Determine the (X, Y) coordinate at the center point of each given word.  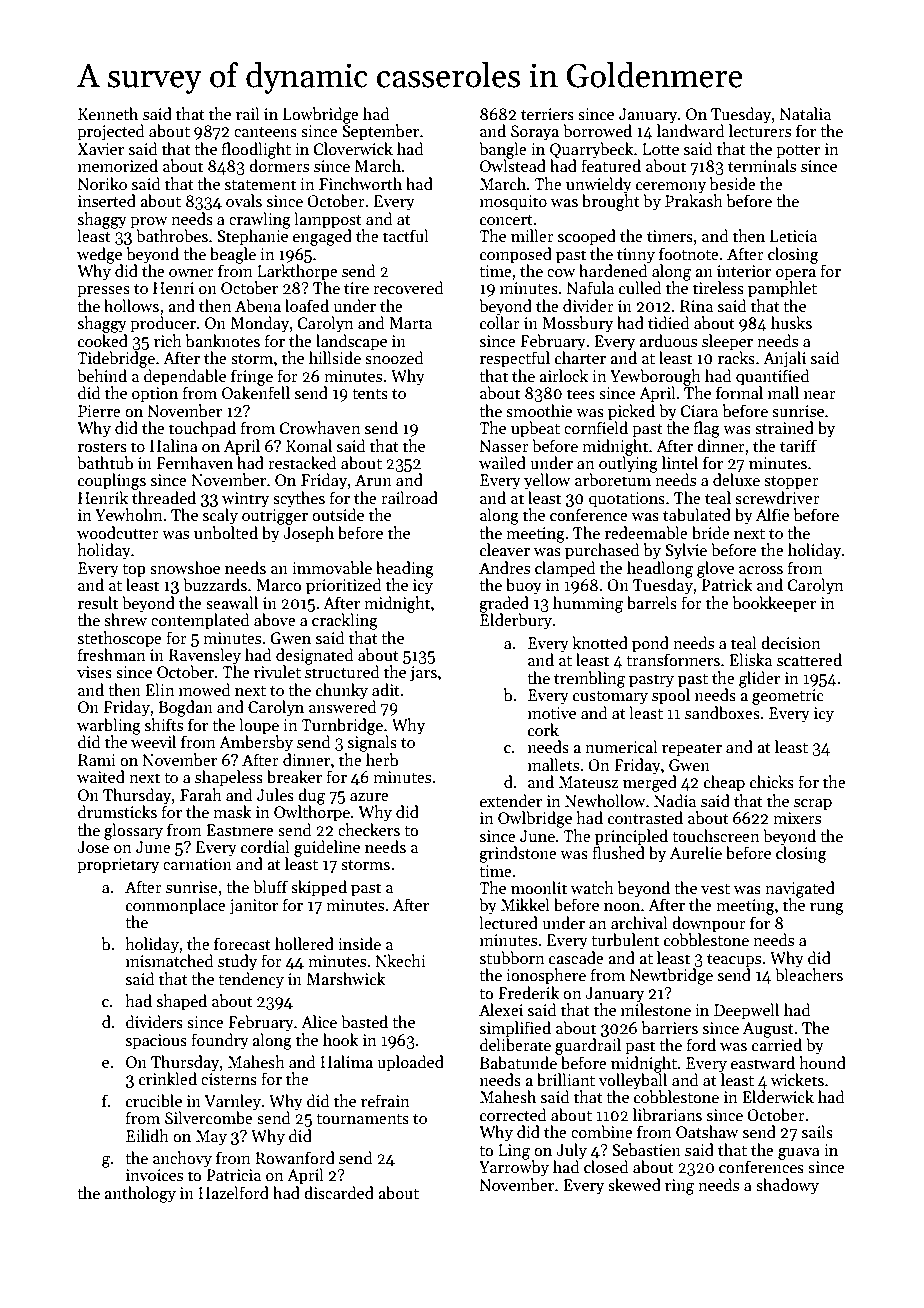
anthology (140, 1194)
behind (102, 375)
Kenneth (108, 113)
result (98, 602)
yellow (547, 481)
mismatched (170, 960)
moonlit (539, 887)
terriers (547, 114)
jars (423, 674)
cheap (724, 783)
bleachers (809, 974)
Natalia (805, 113)
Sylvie (686, 551)
